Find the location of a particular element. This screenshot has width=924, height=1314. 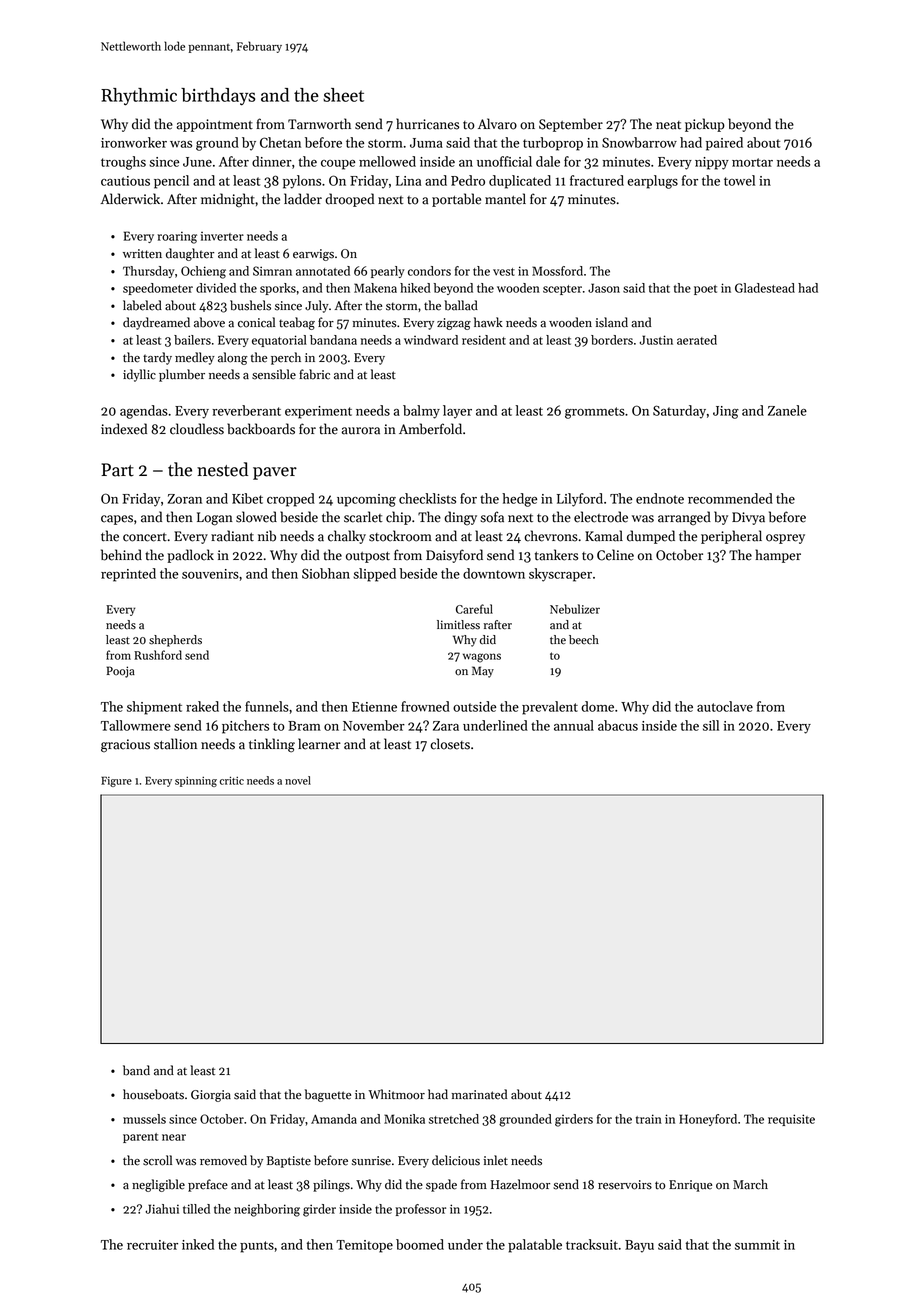

Figure is located at coordinates (116, 781).
